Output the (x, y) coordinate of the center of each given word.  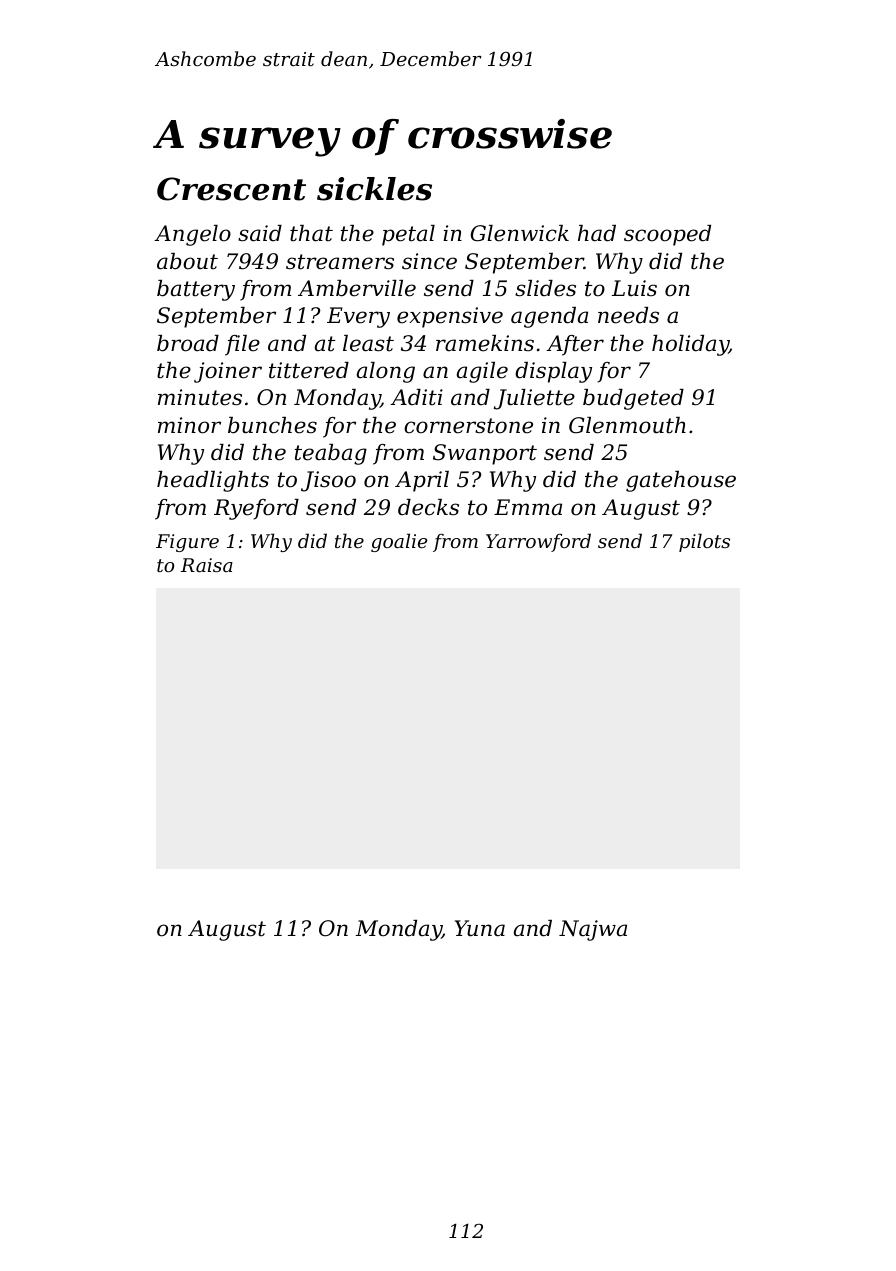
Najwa (593, 930)
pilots (704, 542)
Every (358, 317)
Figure (187, 543)
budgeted (633, 399)
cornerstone (468, 426)
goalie (399, 542)
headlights (213, 481)
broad (188, 343)
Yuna (480, 928)
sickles (374, 189)
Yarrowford (538, 542)
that (311, 233)
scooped (667, 235)
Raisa (207, 565)
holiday (690, 345)
